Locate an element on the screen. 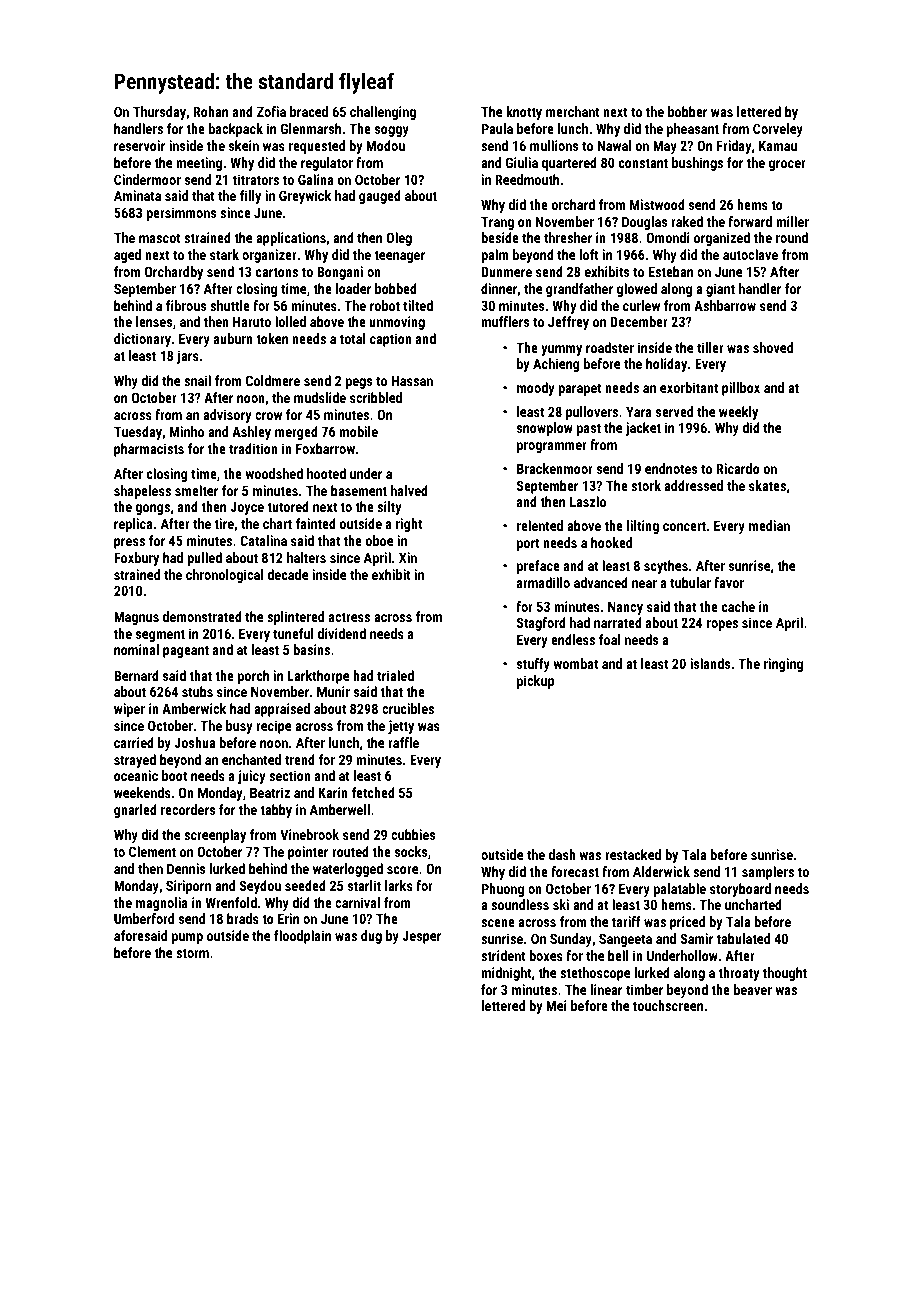 The width and height of the screenshot is (924, 1308). persimmons is located at coordinates (181, 214).
